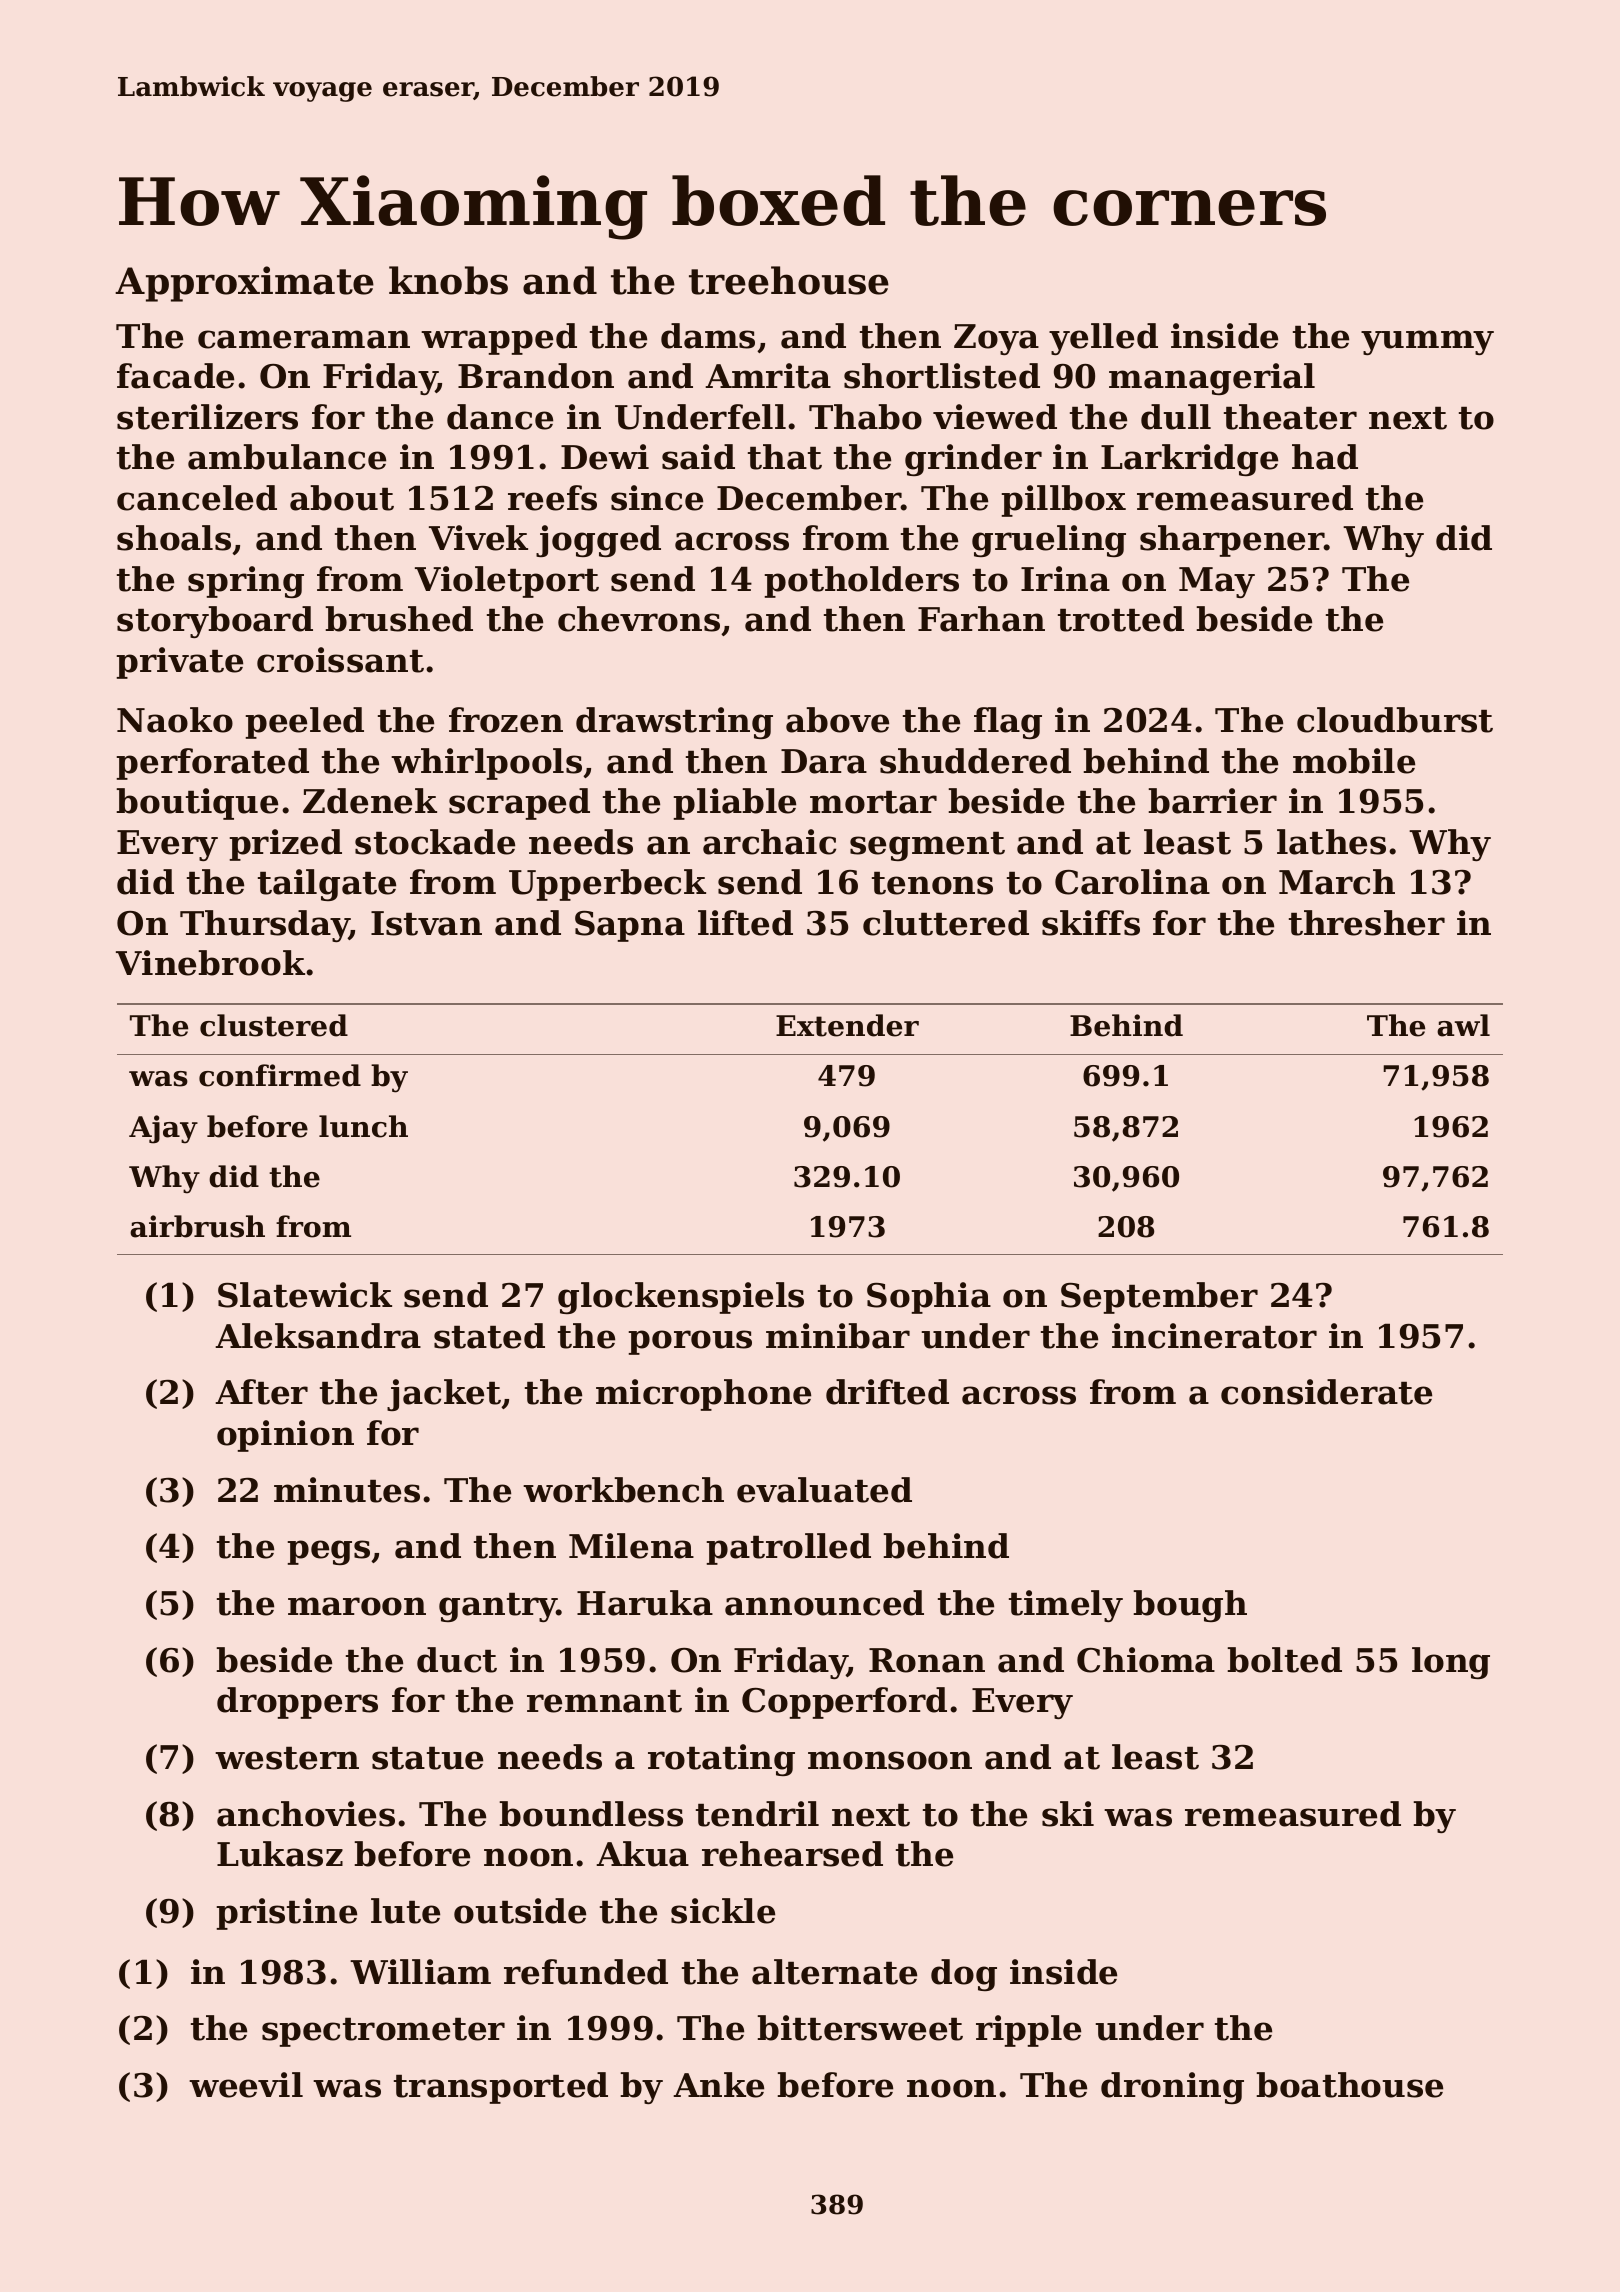 The height and width of the document is (2292, 1620). I want to click on After, so click(261, 1392).
